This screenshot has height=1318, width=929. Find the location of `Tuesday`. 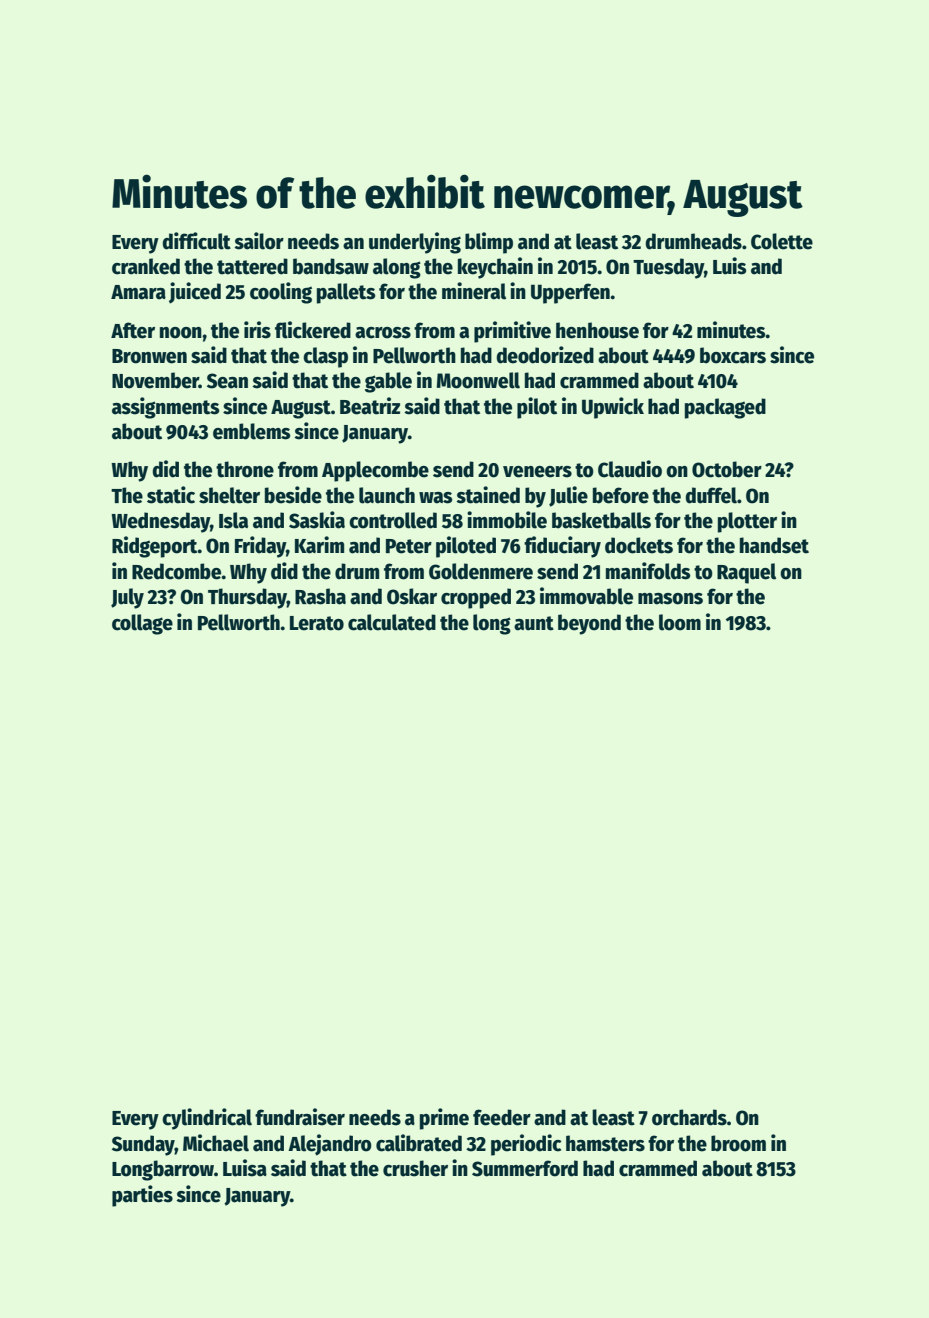

Tuesday is located at coordinates (668, 268).
